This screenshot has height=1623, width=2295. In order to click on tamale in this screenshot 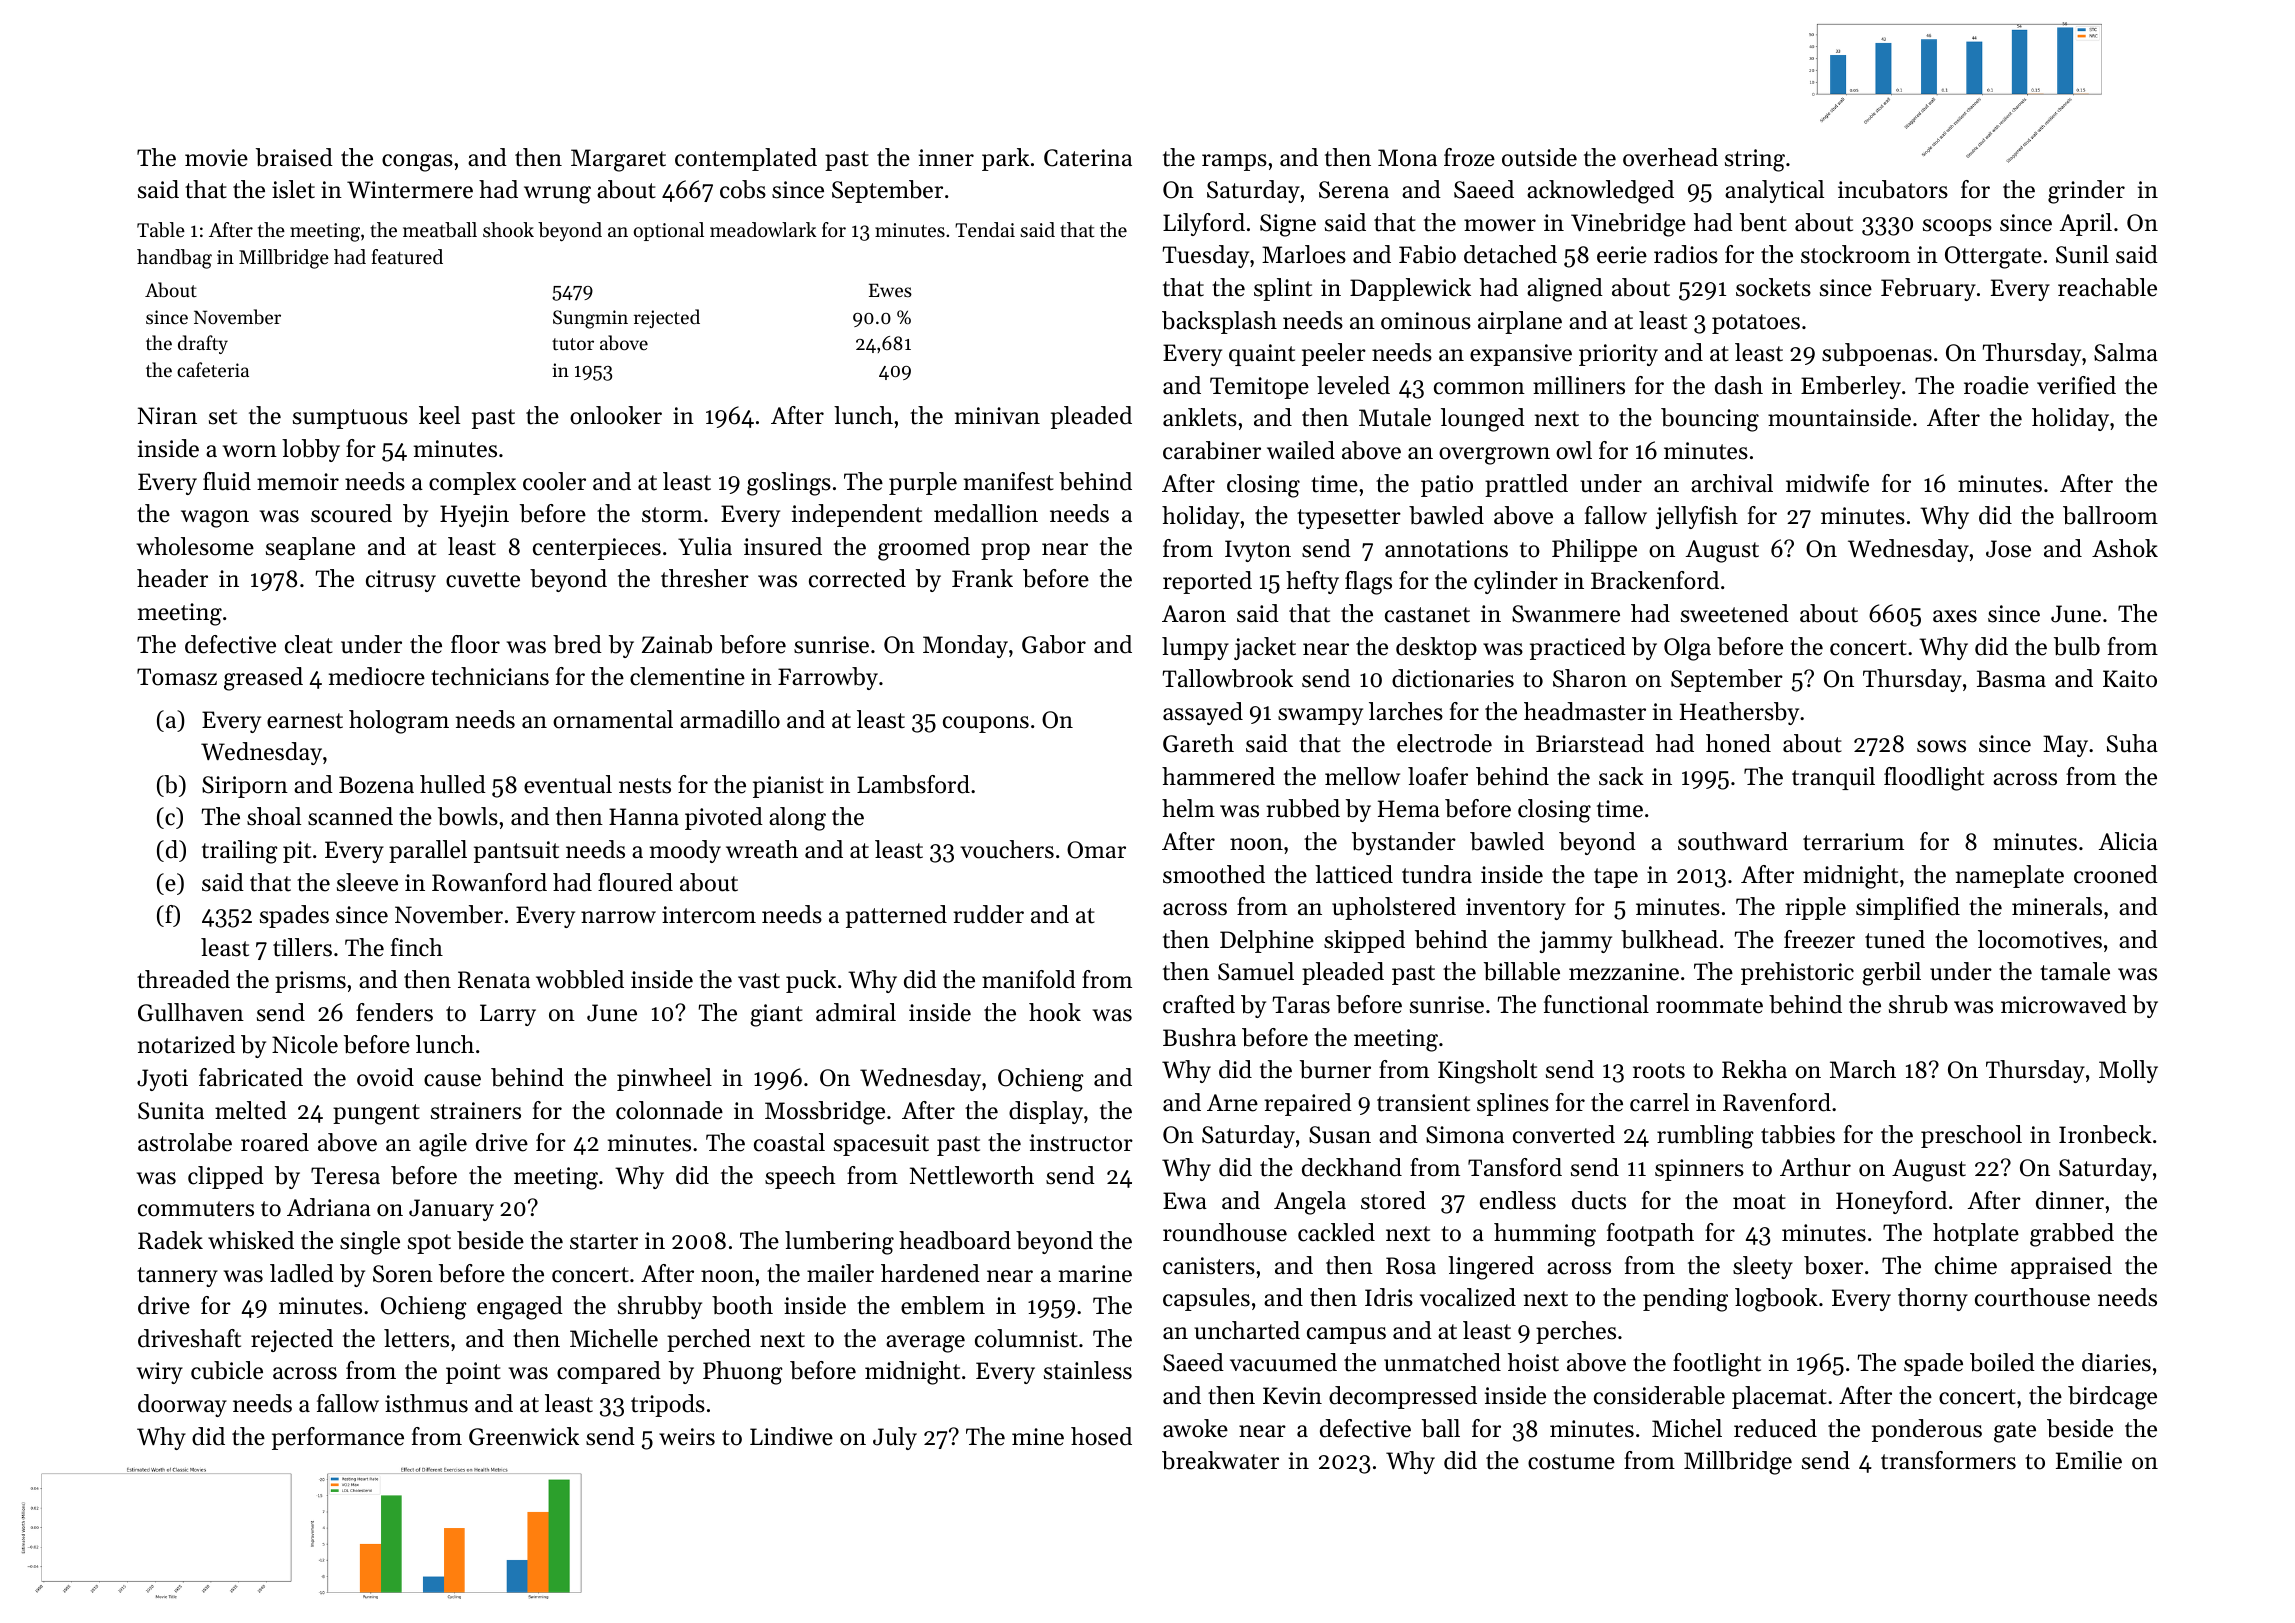, I will do `click(2075, 971)`.
